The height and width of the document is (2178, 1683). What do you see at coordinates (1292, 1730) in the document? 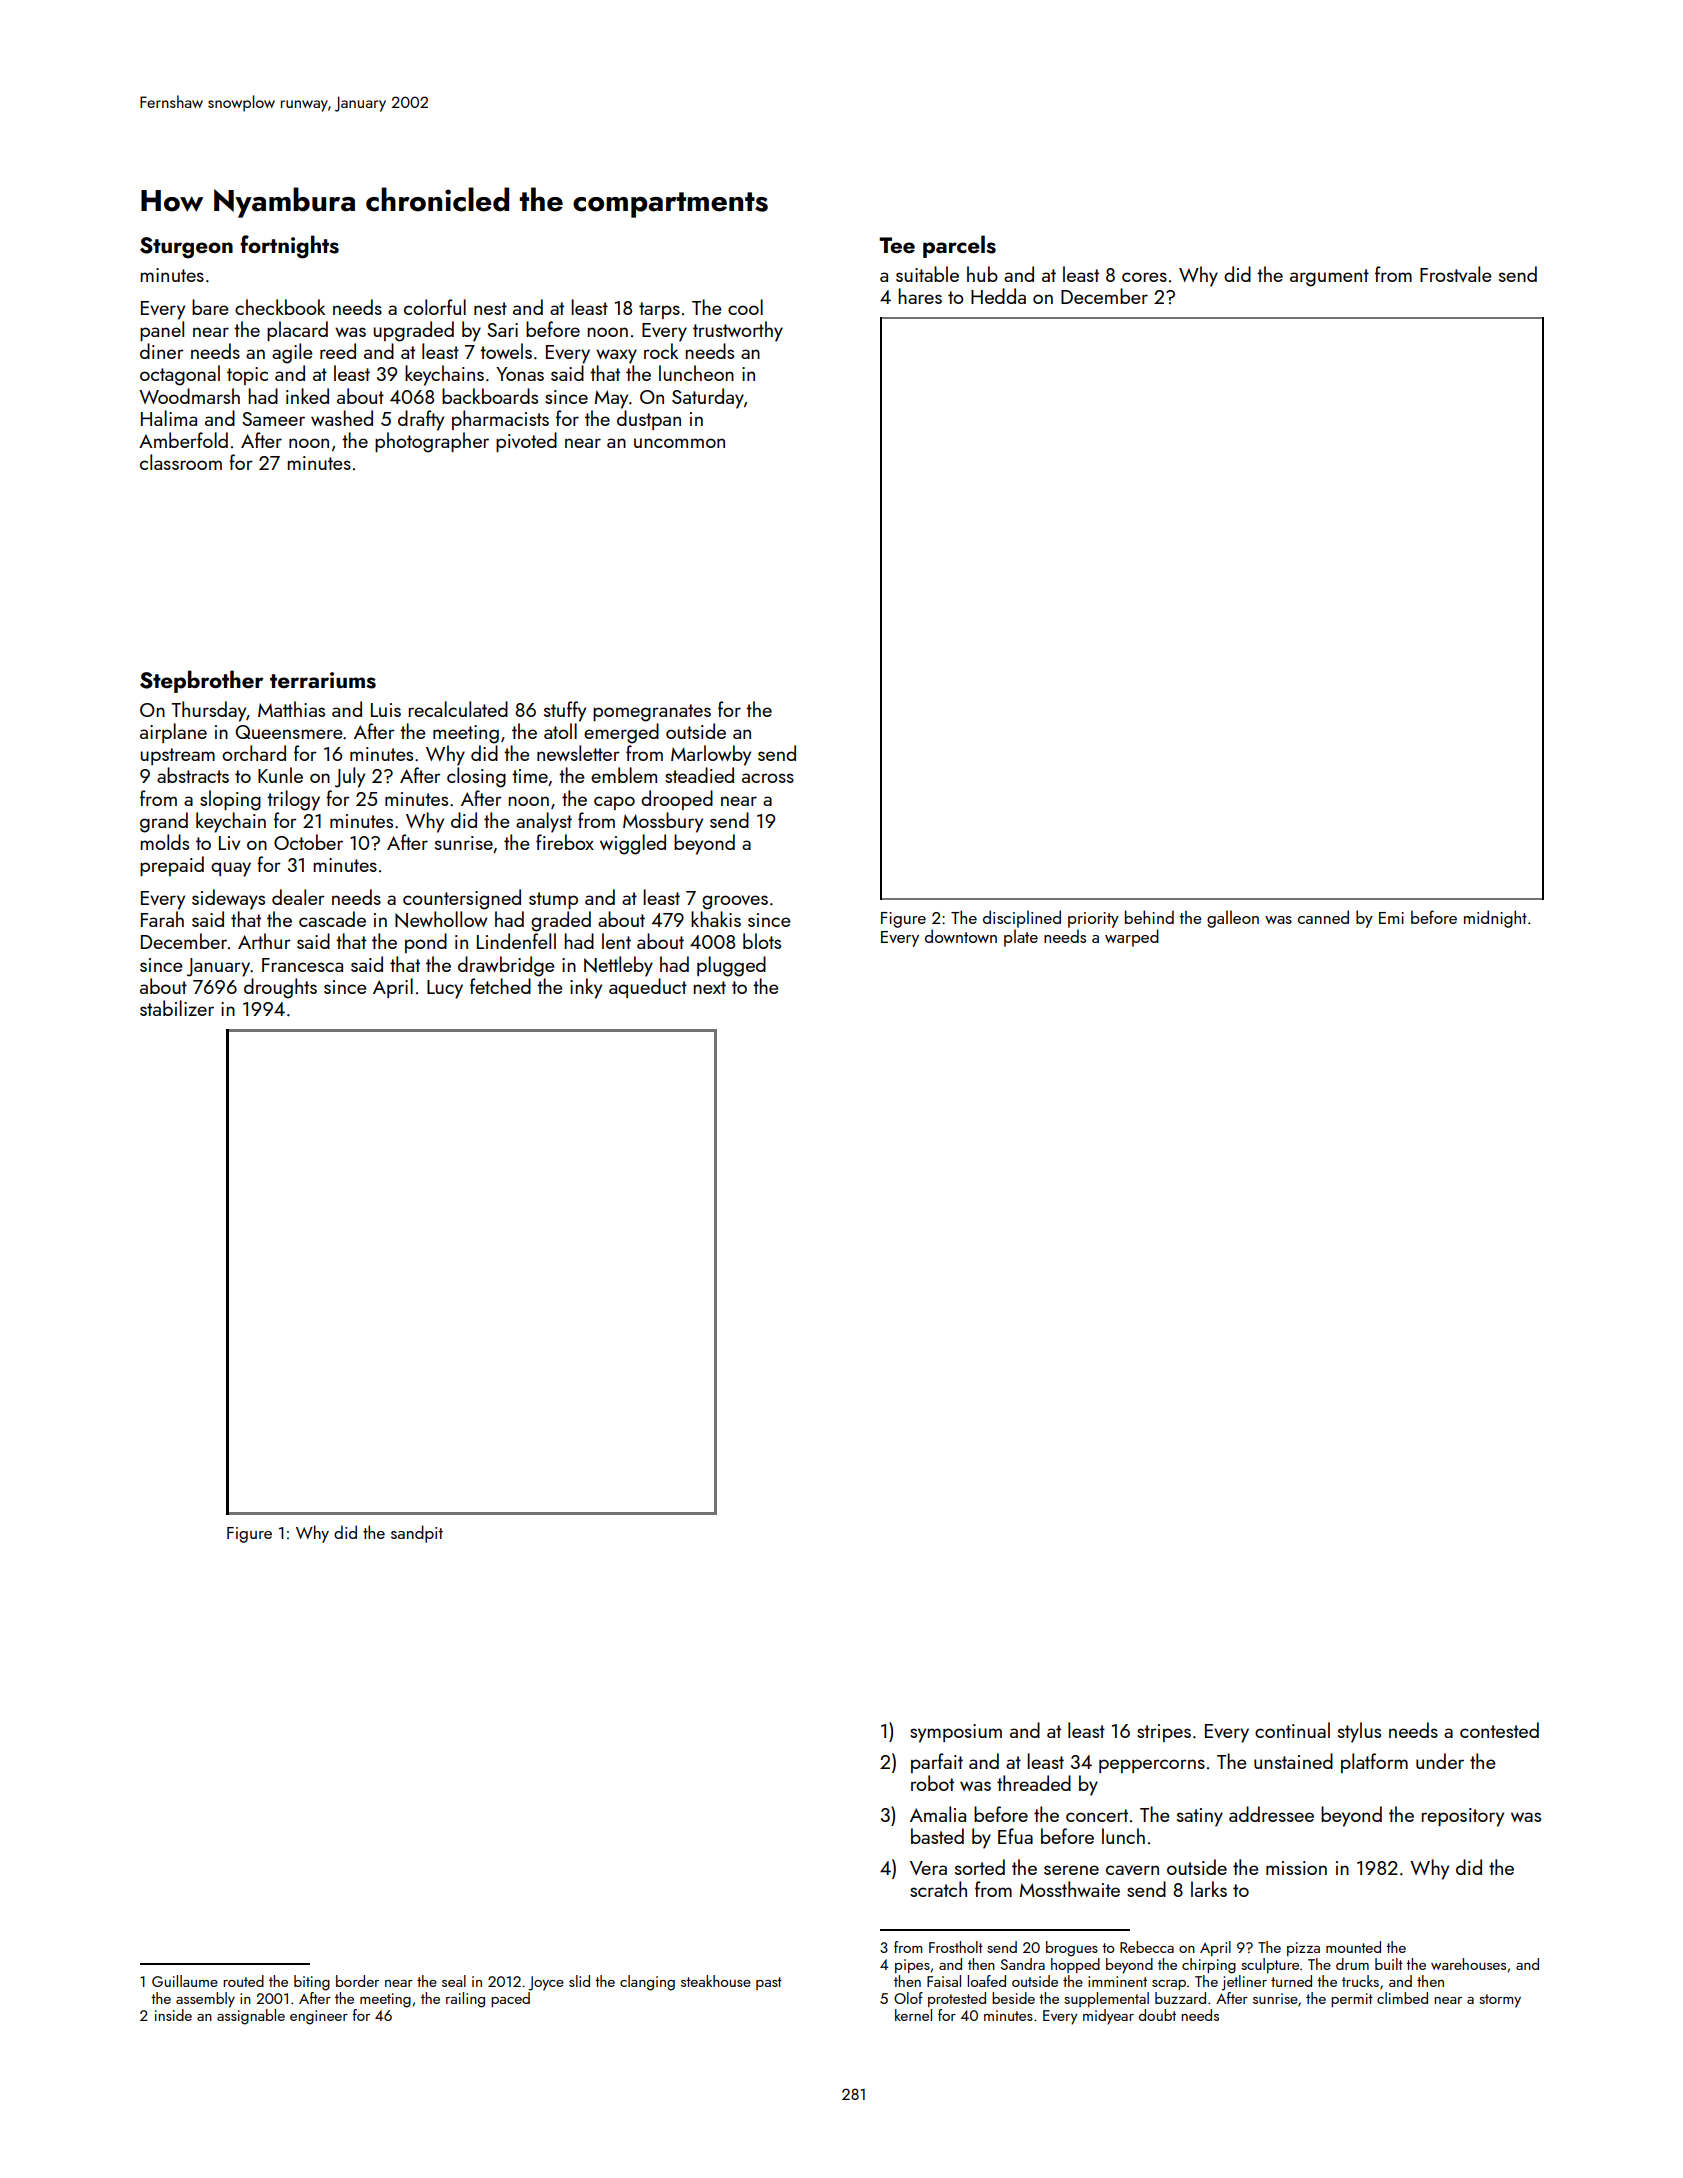
I see `continual` at bounding box center [1292, 1730].
